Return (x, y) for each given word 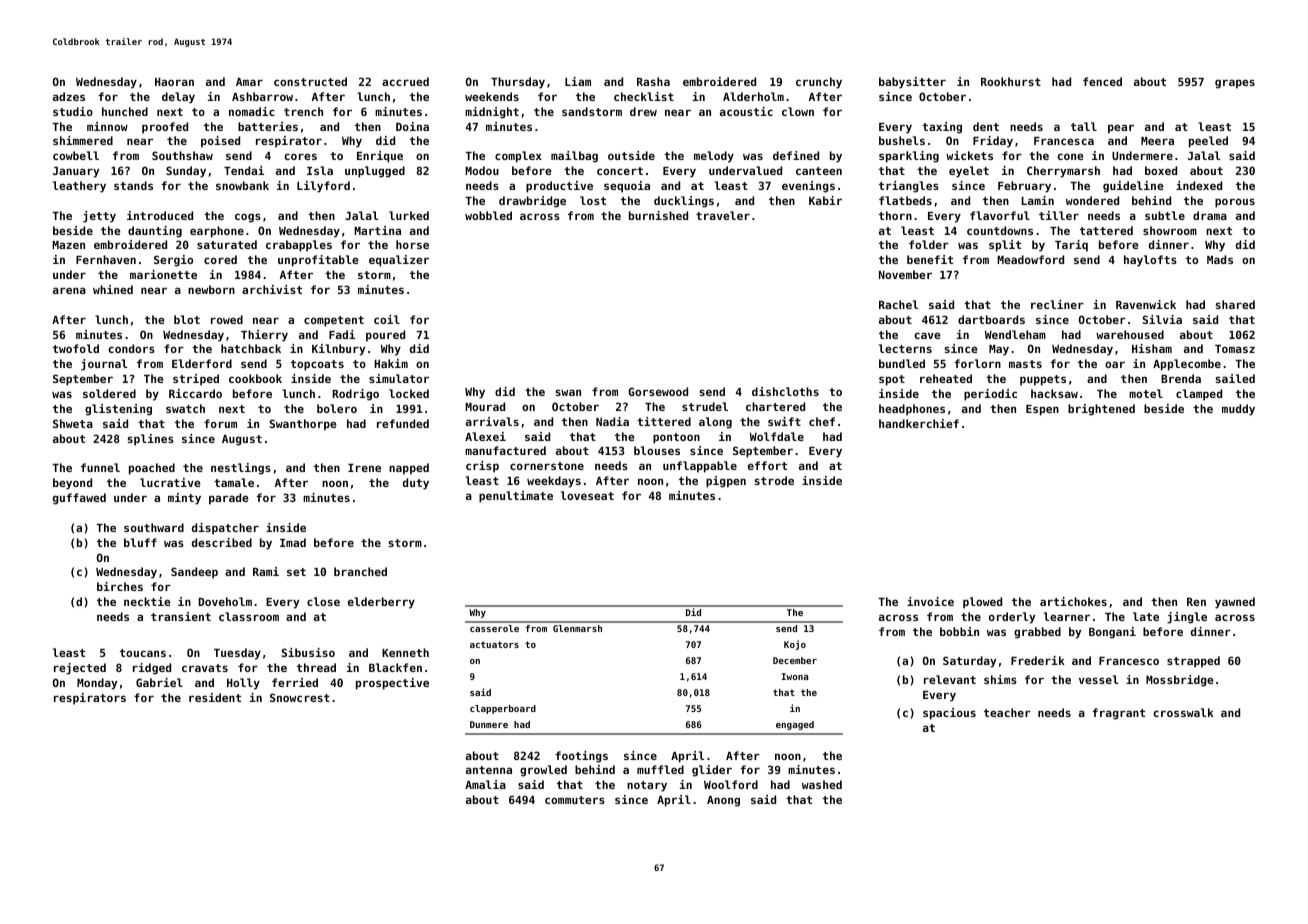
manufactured (505, 450)
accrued (405, 81)
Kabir (825, 200)
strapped (1193, 662)
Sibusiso (308, 652)
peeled (1208, 142)
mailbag (574, 157)
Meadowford (1030, 259)
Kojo (795, 645)
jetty (99, 217)
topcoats (317, 365)
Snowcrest (300, 697)
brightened (1101, 410)
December (795, 660)
